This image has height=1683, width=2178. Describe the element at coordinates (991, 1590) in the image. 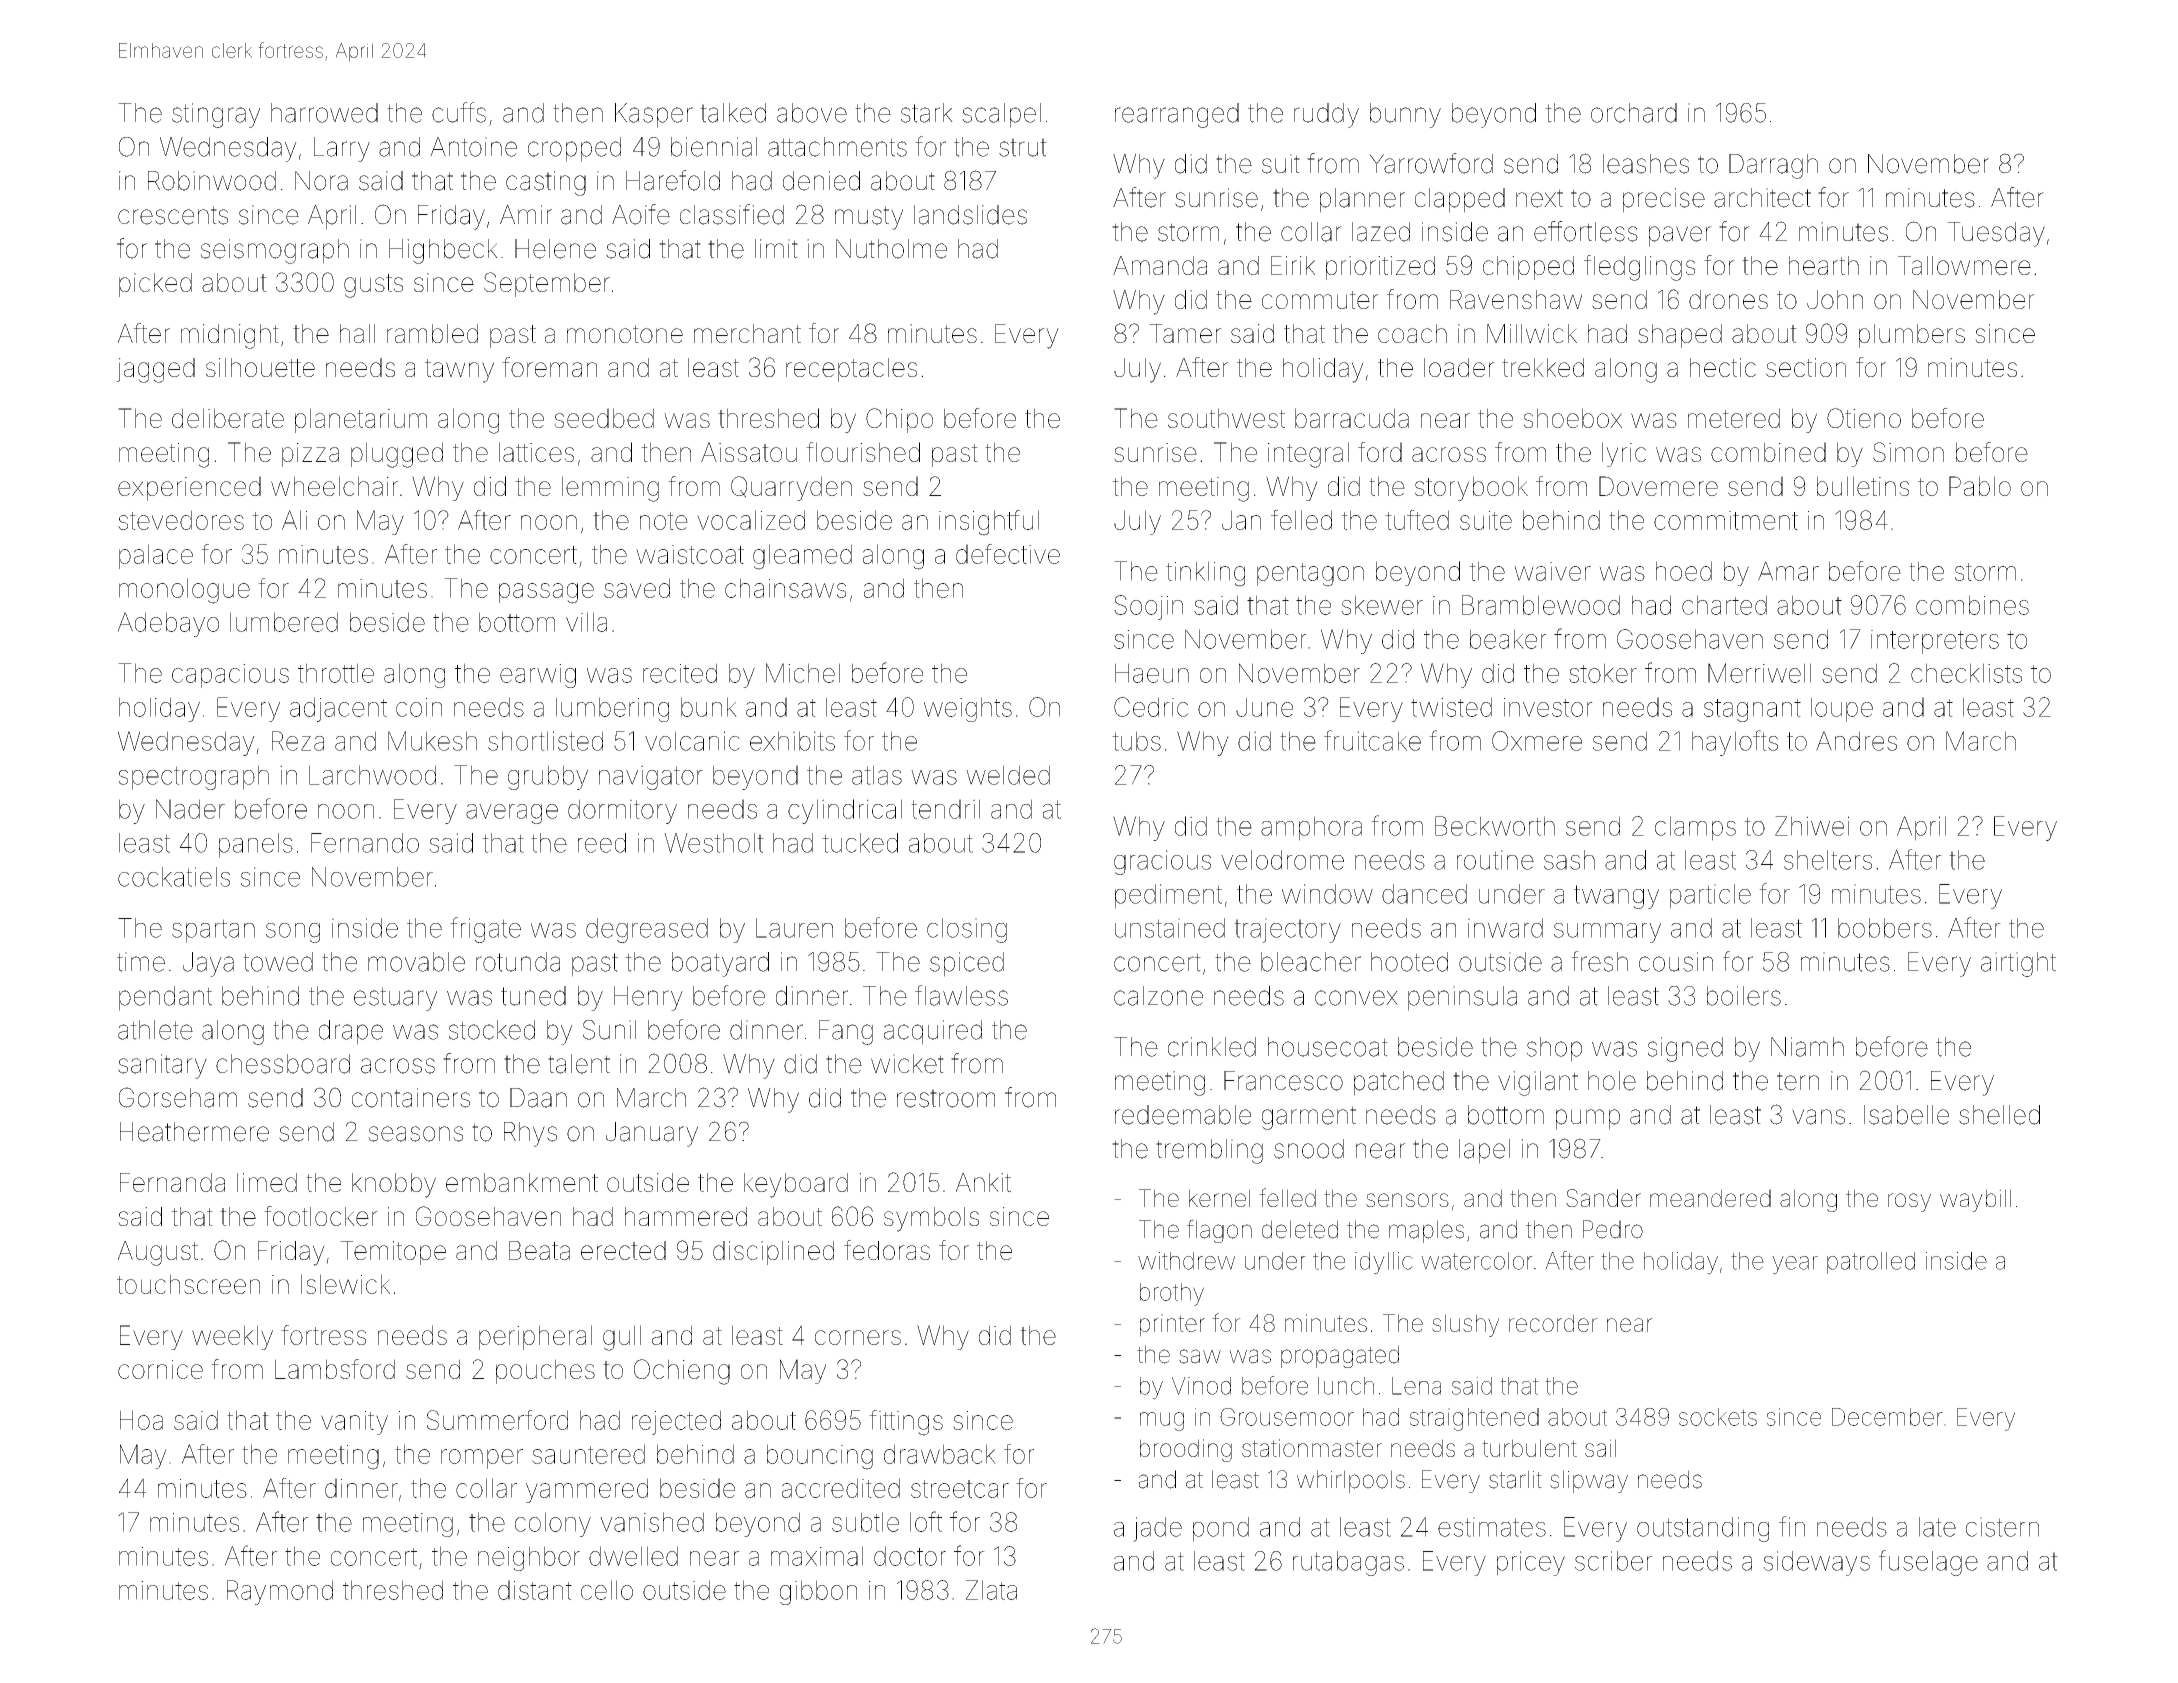

I see `Zlata` at that location.
